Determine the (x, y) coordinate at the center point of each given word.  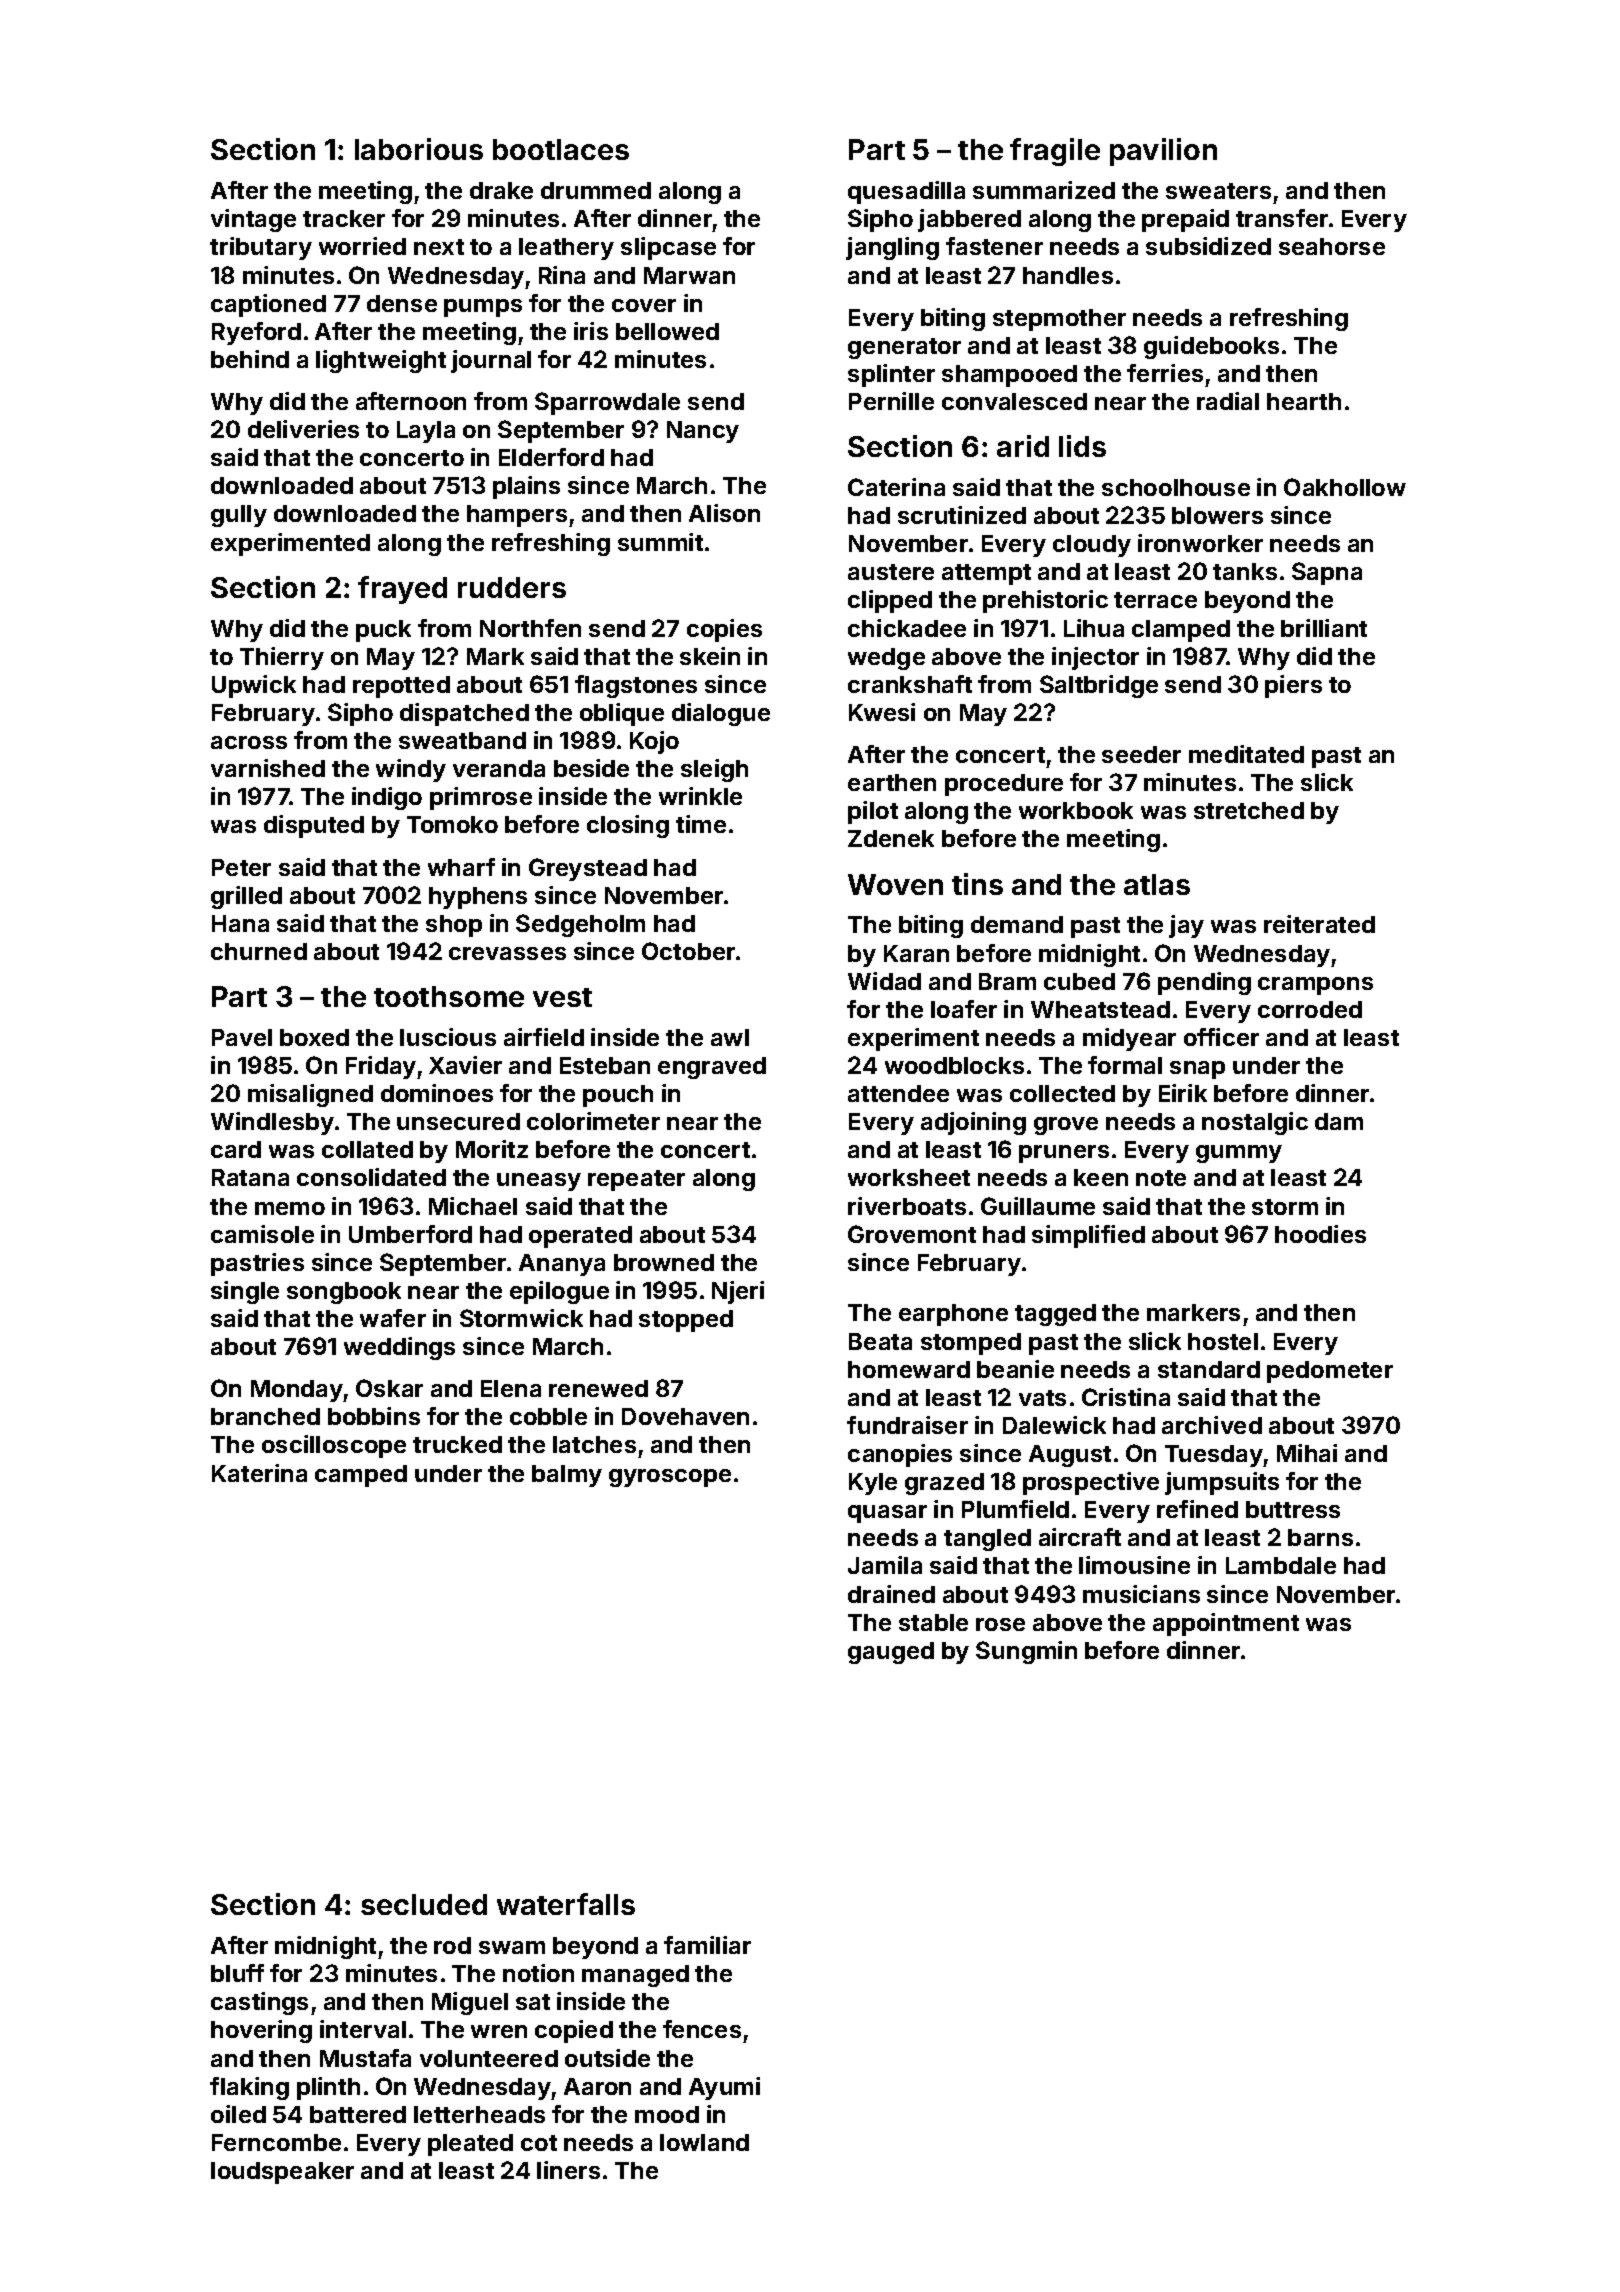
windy (411, 770)
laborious (419, 149)
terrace (1155, 600)
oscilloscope (334, 1446)
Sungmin (1026, 1652)
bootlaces (561, 149)
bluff (237, 1973)
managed (635, 1976)
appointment (1226, 1624)
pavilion (1163, 152)
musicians (1141, 1594)
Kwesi (882, 712)
